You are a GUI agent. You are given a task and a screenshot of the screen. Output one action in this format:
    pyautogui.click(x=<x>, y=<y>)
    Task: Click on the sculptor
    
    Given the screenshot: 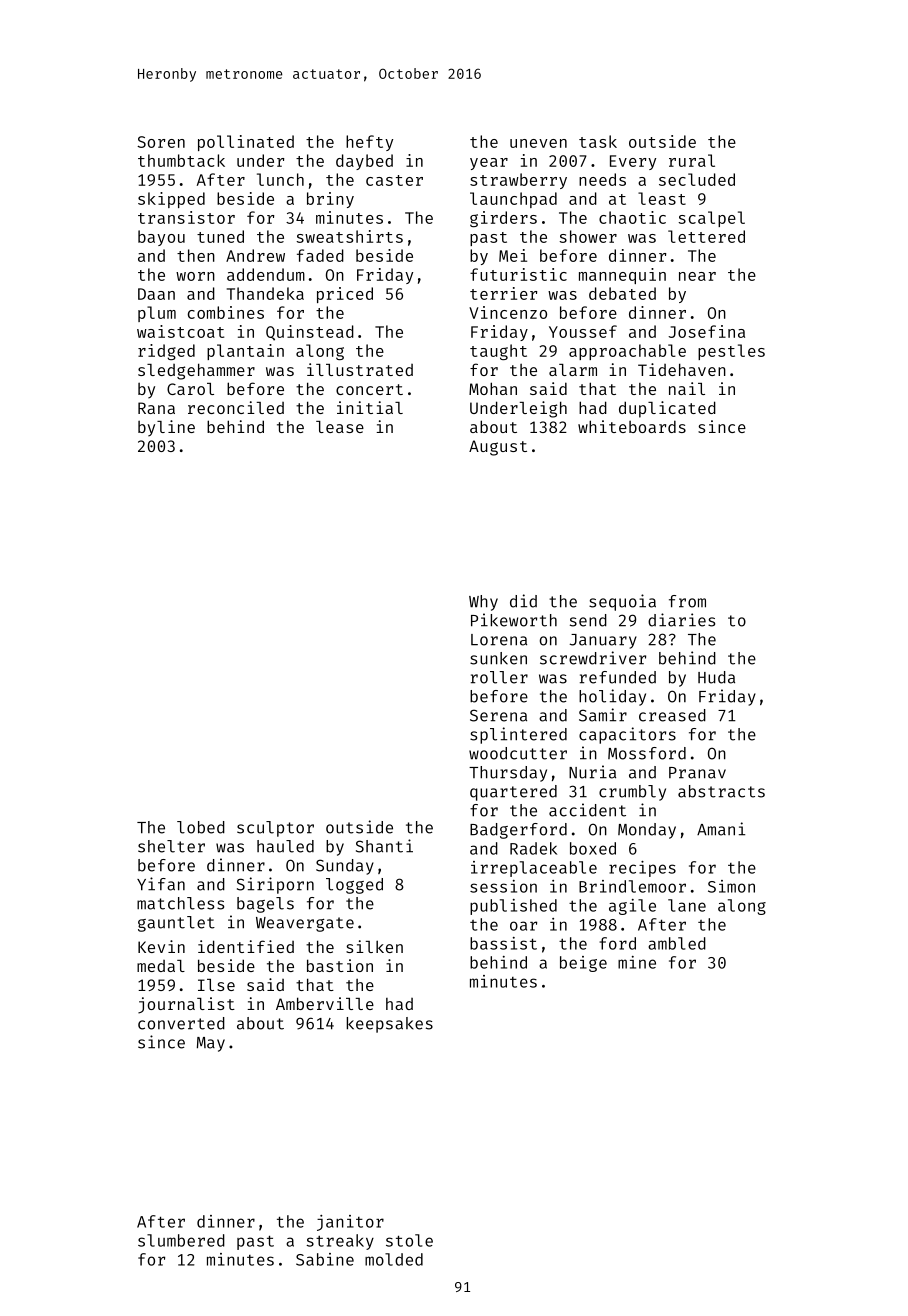 What is the action you would take?
    pyautogui.click(x=275, y=829)
